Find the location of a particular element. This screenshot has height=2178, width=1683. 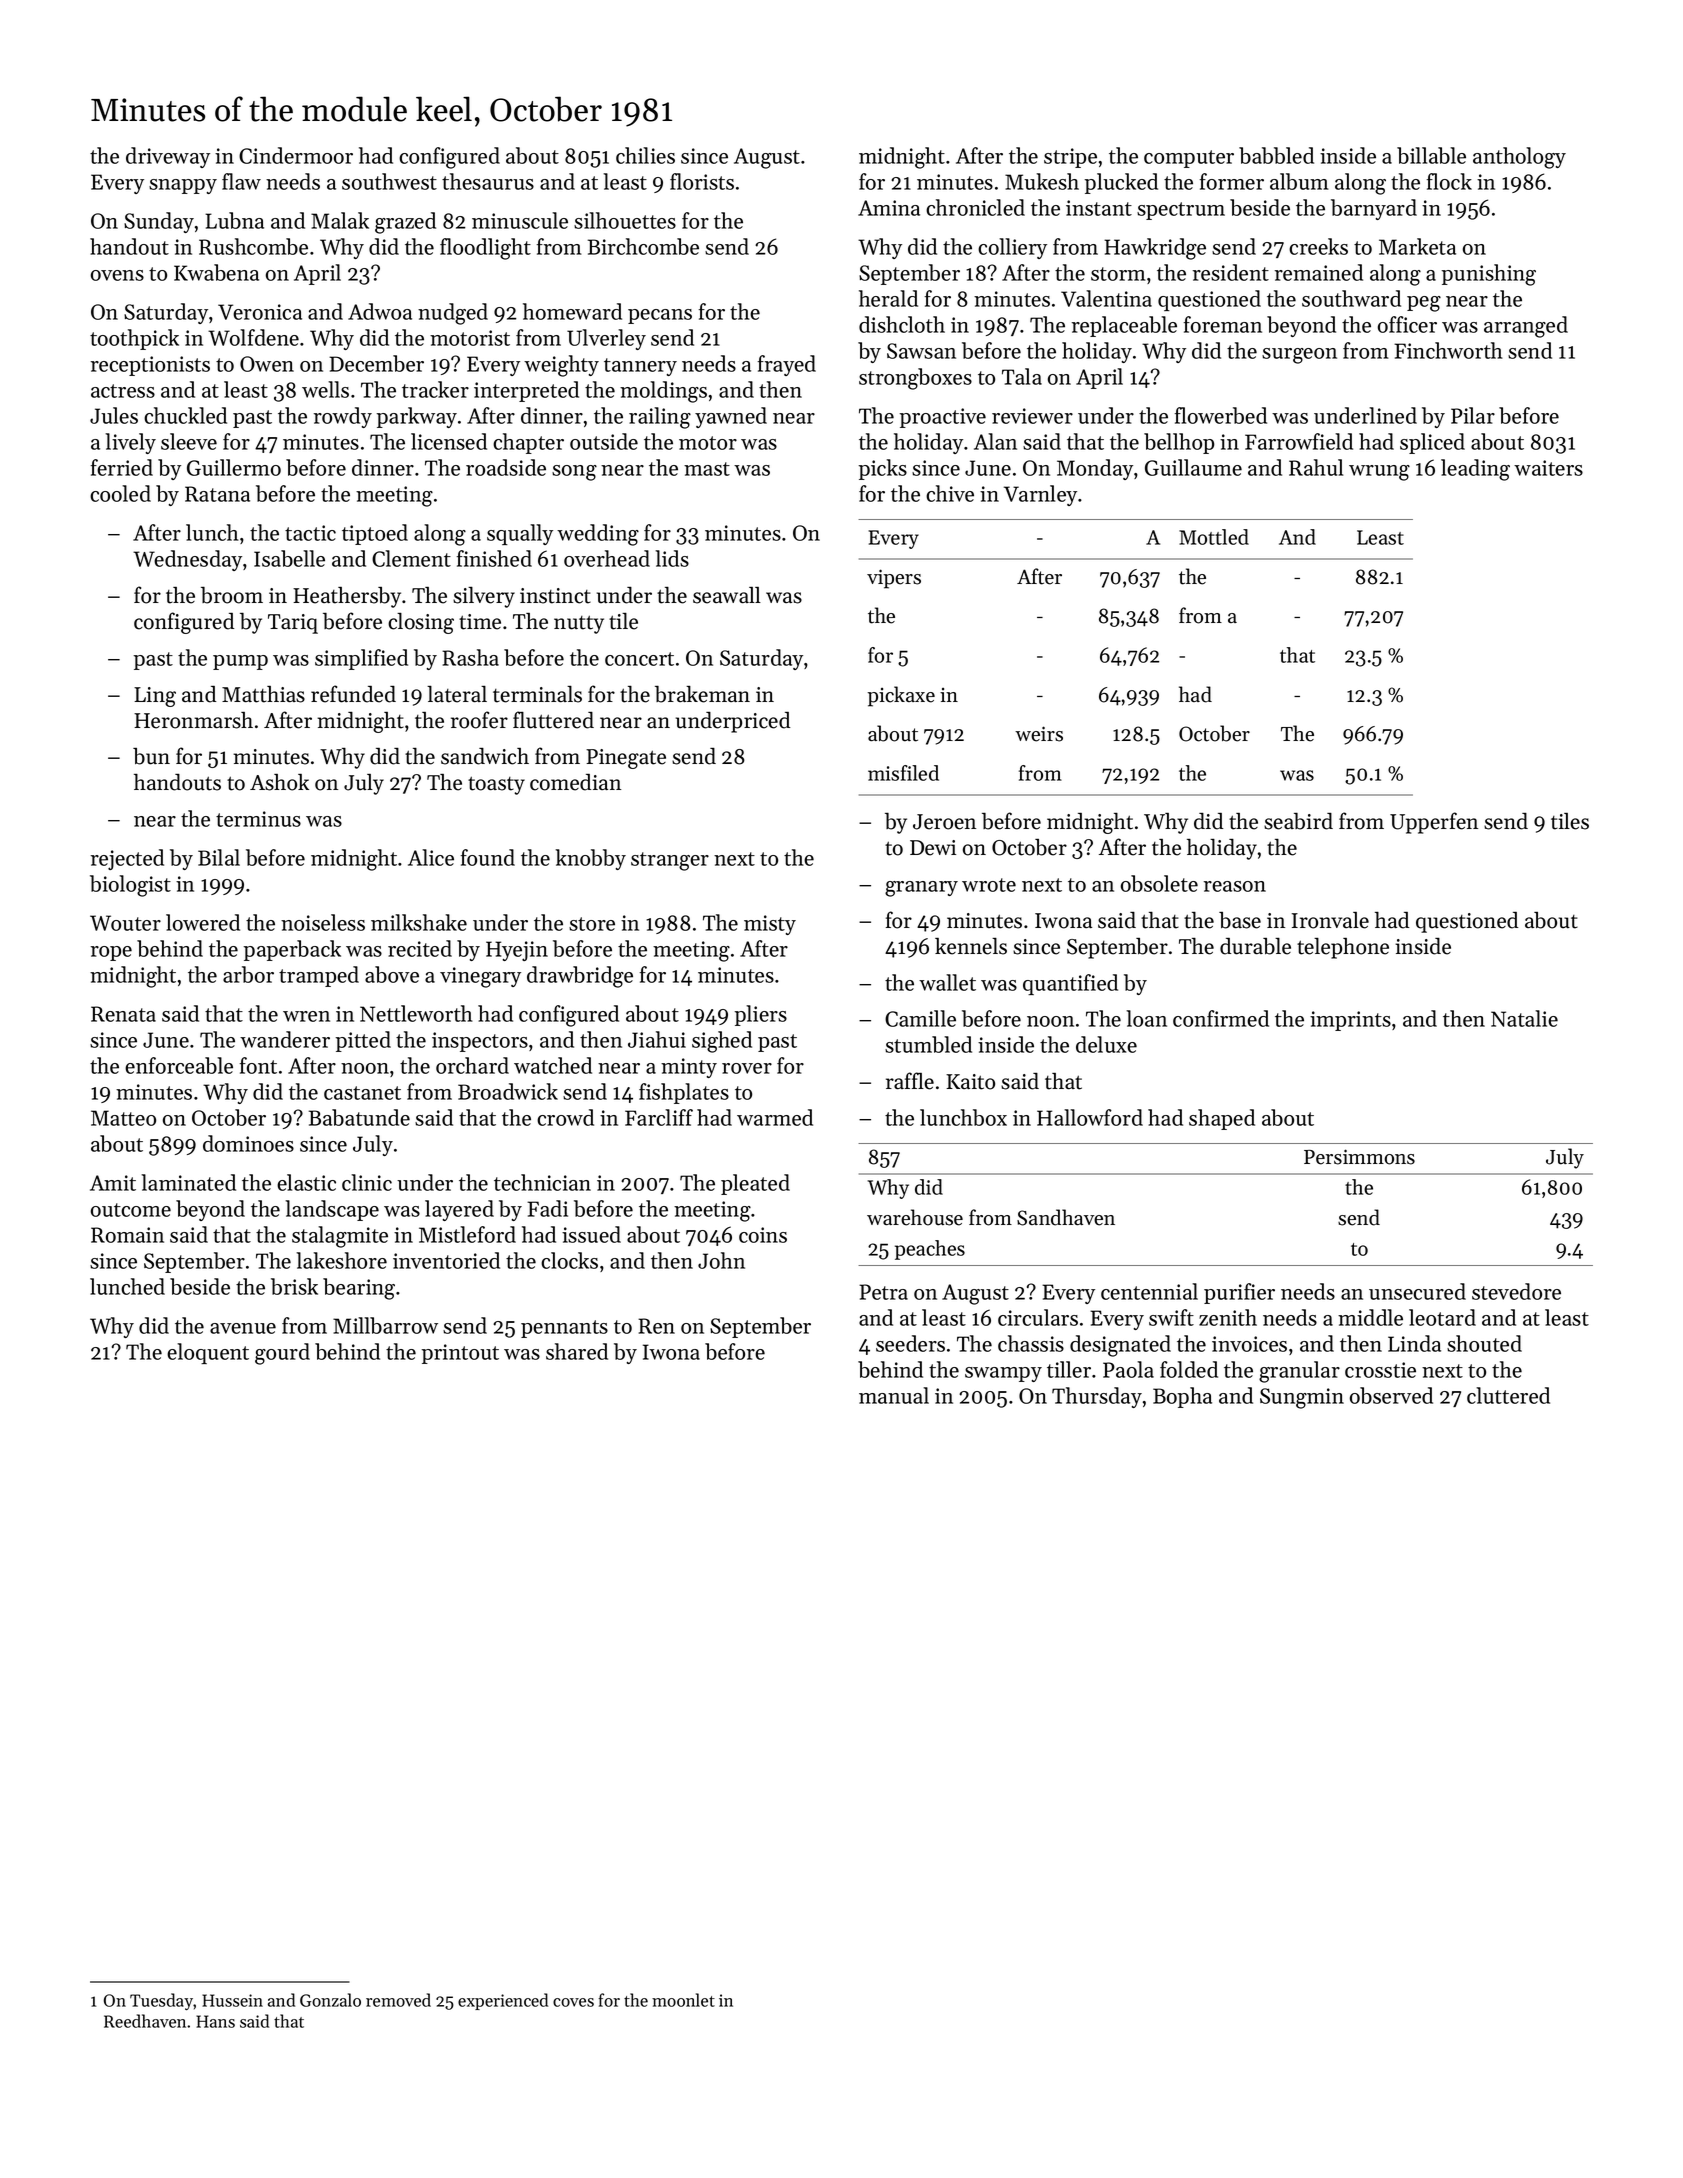

wells is located at coordinates (325, 389).
